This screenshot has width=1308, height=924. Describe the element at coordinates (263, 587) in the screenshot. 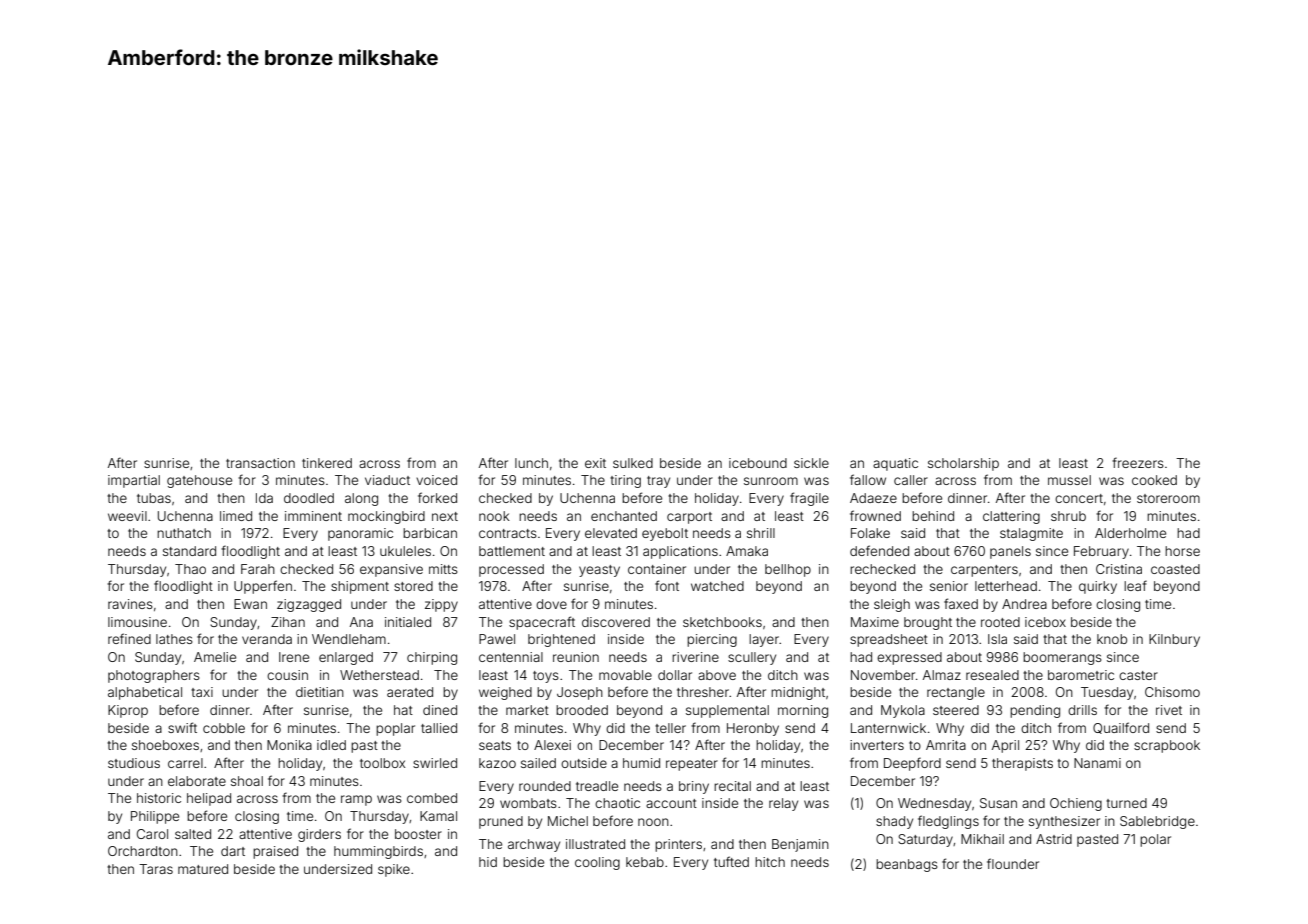

I see `Upperfen` at that location.
